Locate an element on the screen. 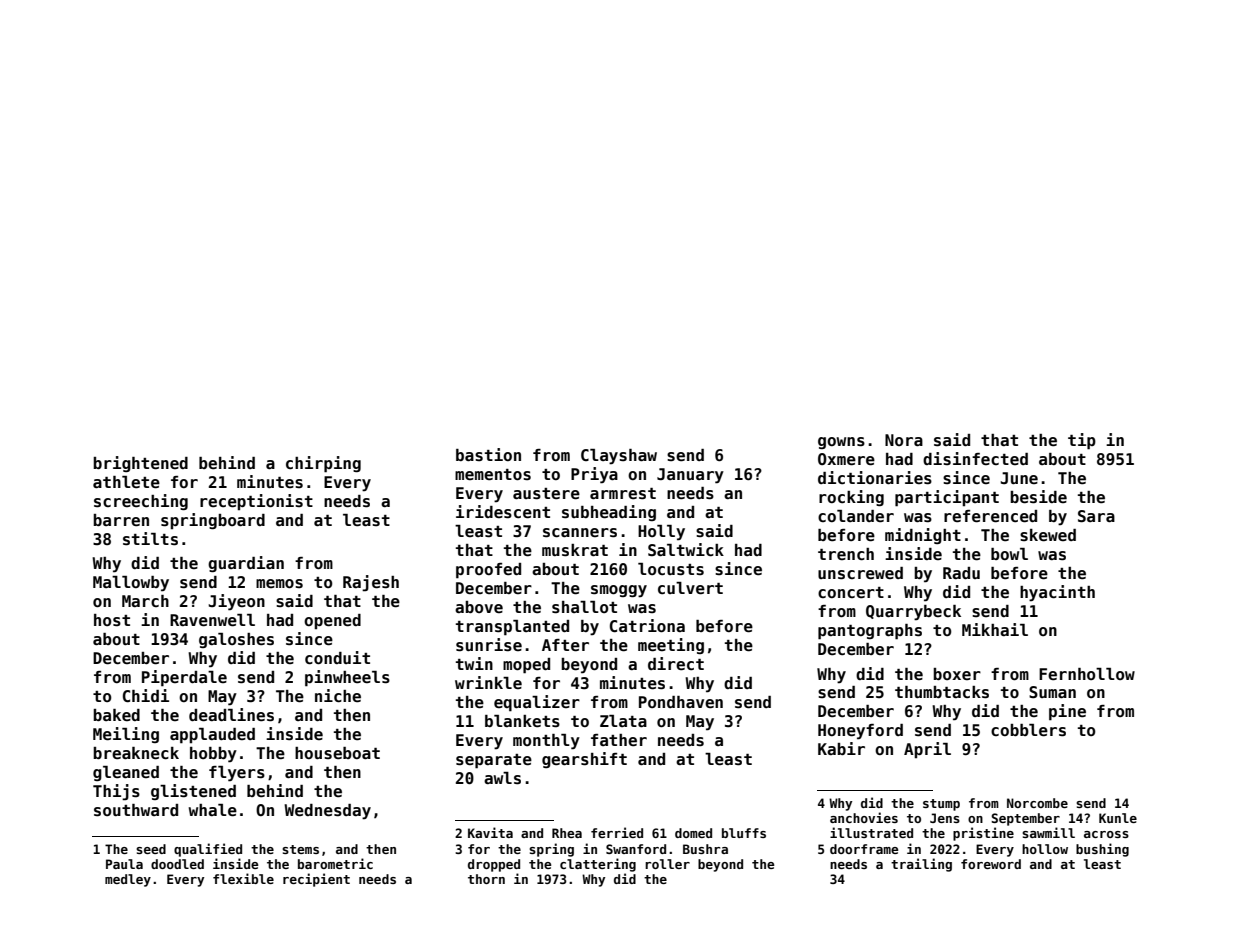 Image resolution: width=1233 pixels, height=952 pixels. hyacinth is located at coordinates (1057, 593).
